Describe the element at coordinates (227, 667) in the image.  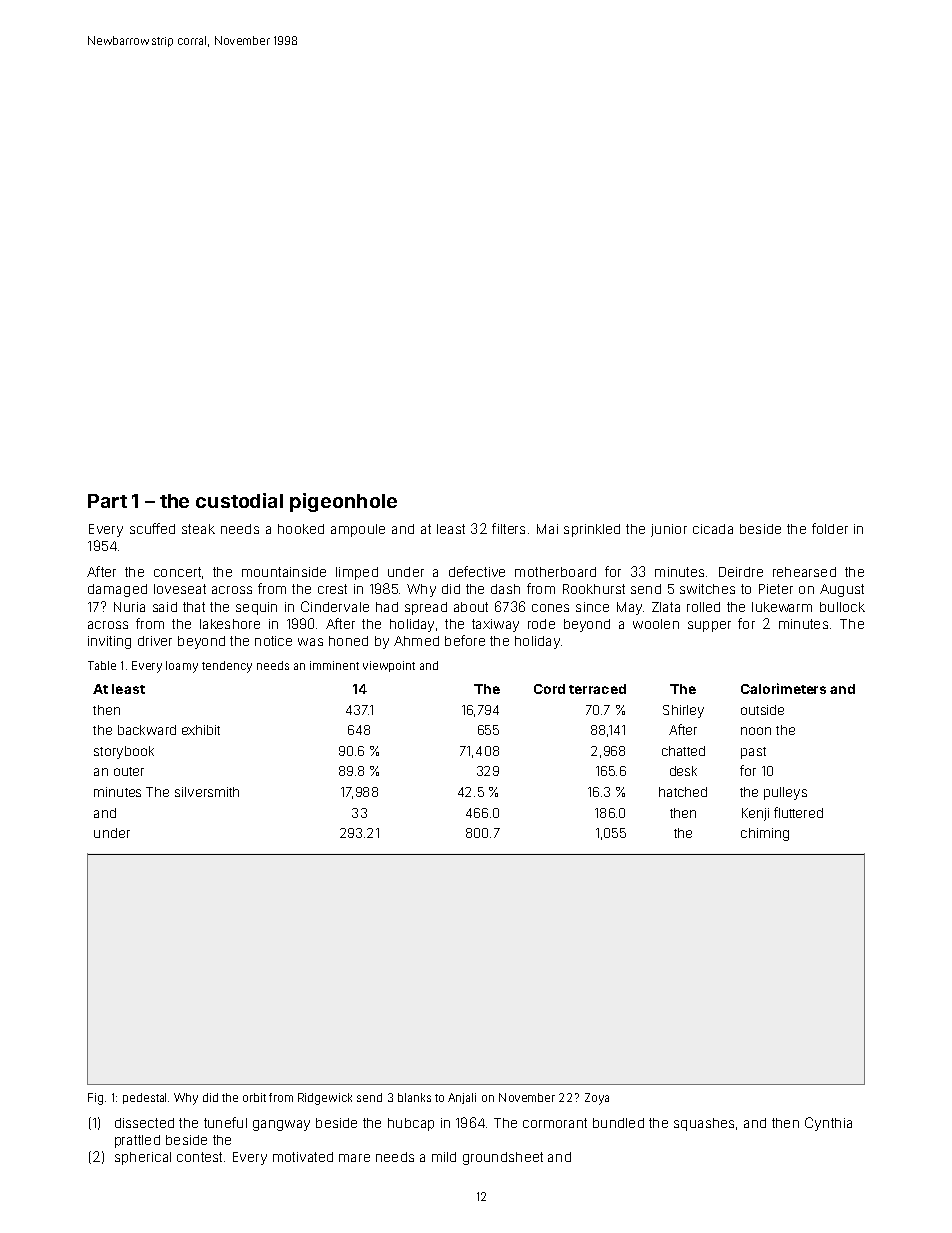
I see `tendency` at that location.
